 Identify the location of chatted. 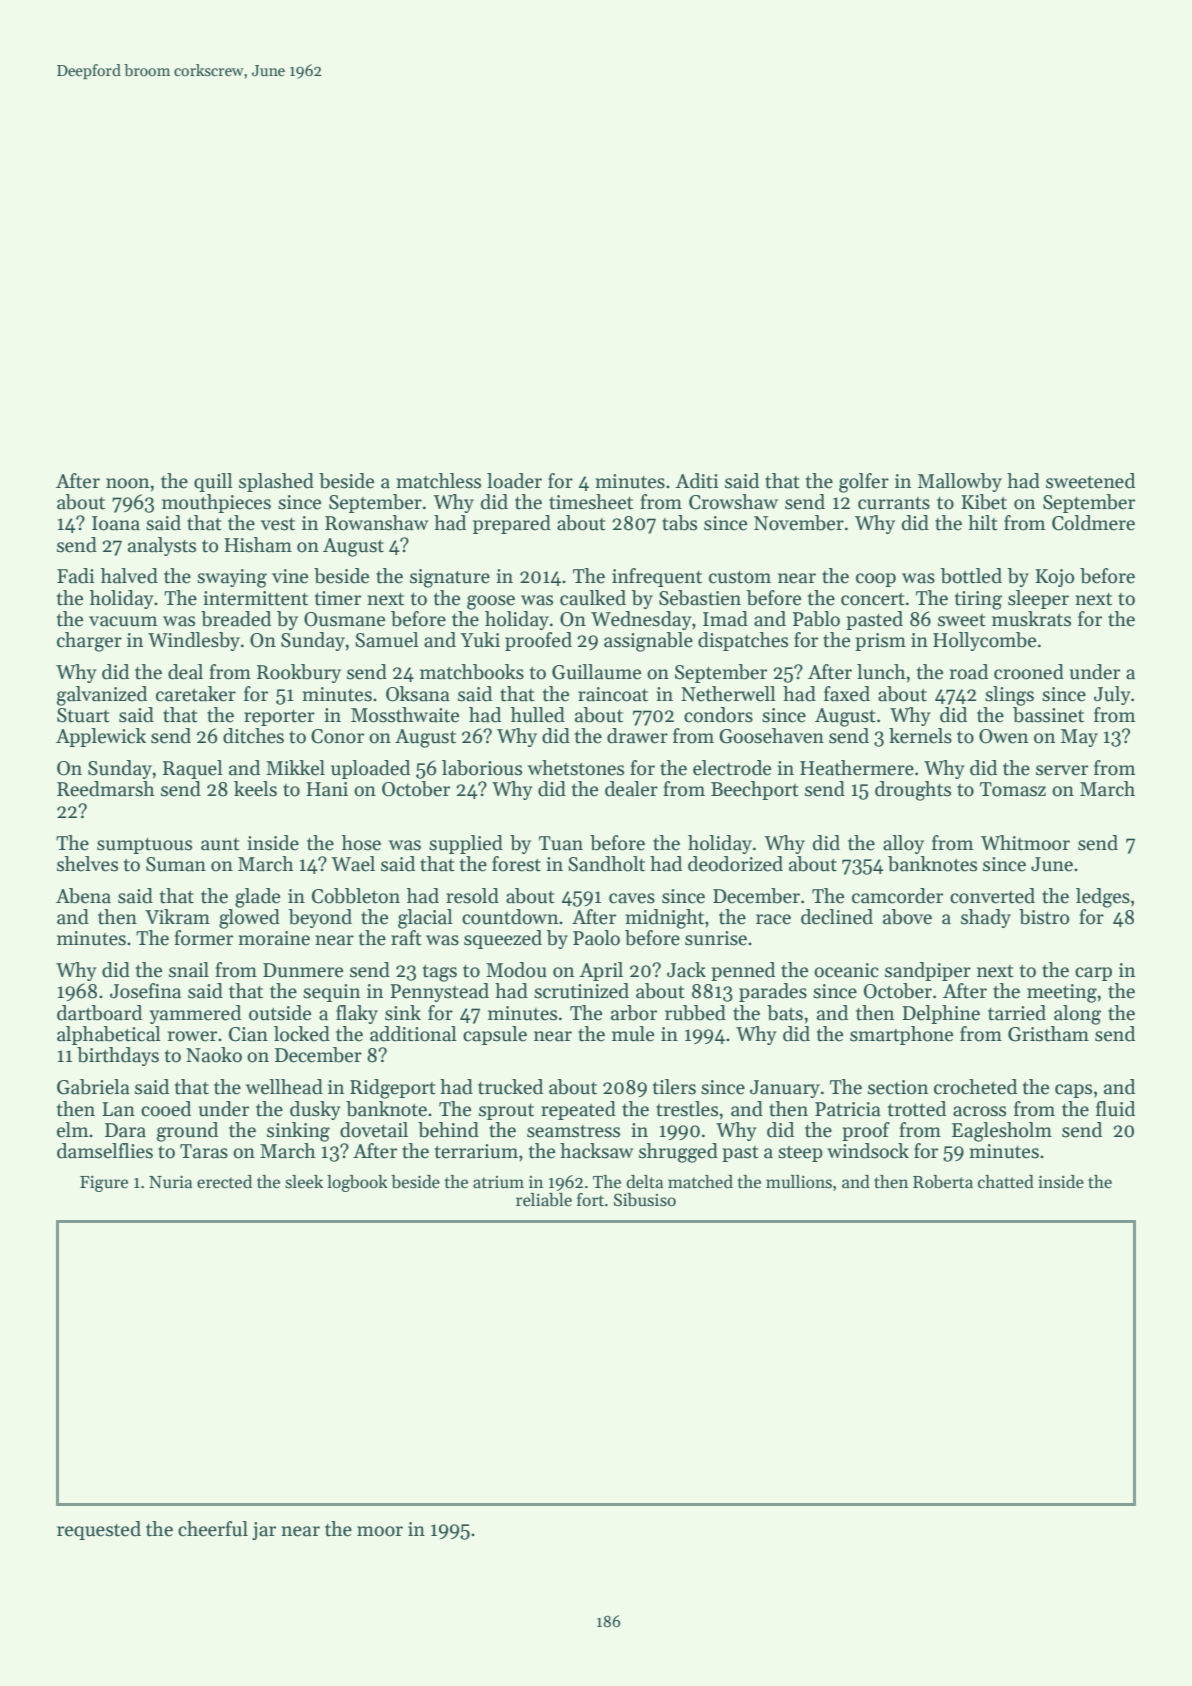
(1006, 1182).
